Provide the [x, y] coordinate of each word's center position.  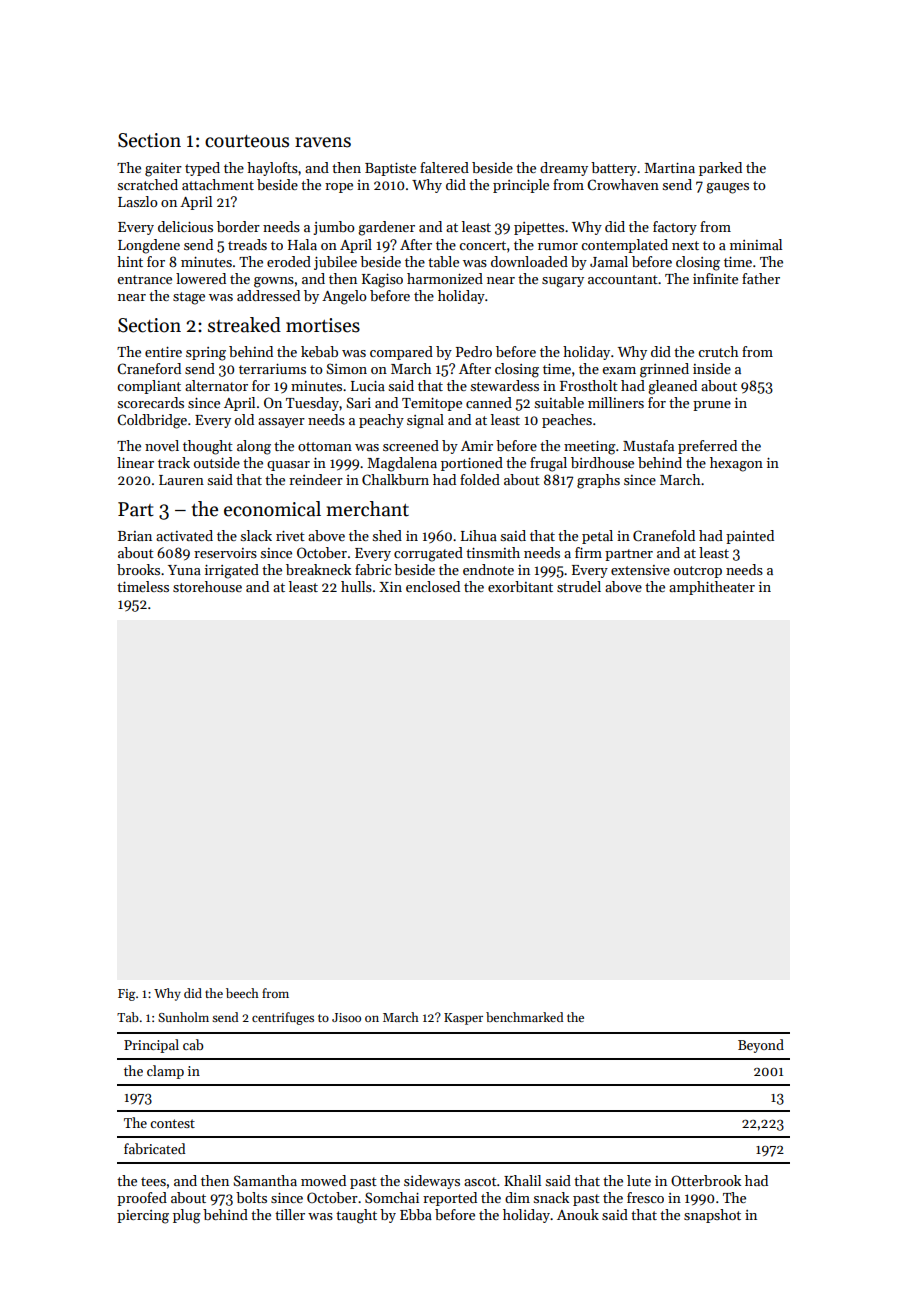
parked [720, 169]
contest [172, 1123]
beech [242, 993]
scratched [148, 184]
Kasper [463, 1019]
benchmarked [524, 1017]
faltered [444, 167]
